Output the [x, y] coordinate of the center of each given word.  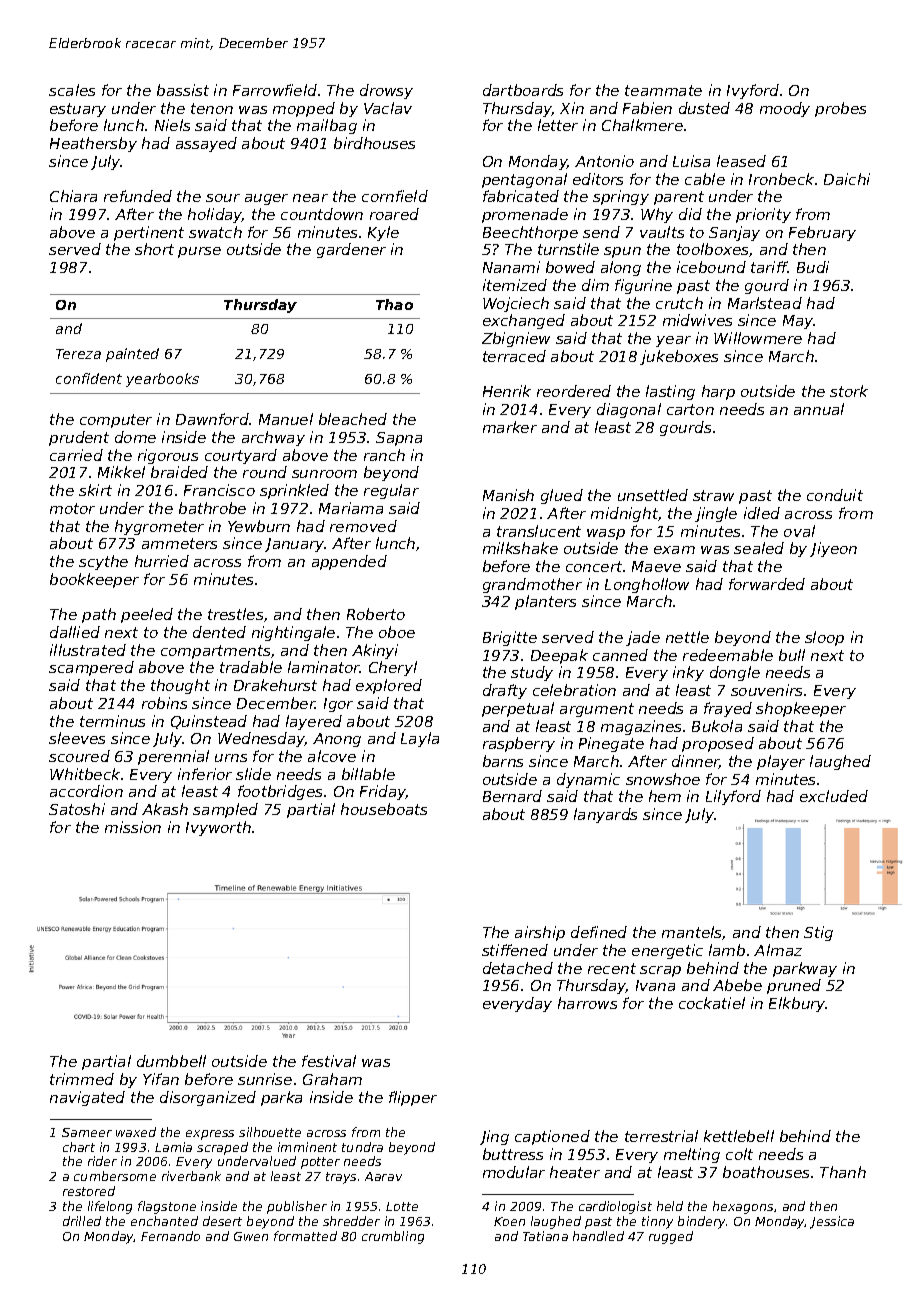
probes [840, 109]
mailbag [327, 126]
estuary [78, 110]
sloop [824, 638]
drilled [82, 1221]
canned [620, 655]
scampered [91, 668]
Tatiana [545, 1236]
